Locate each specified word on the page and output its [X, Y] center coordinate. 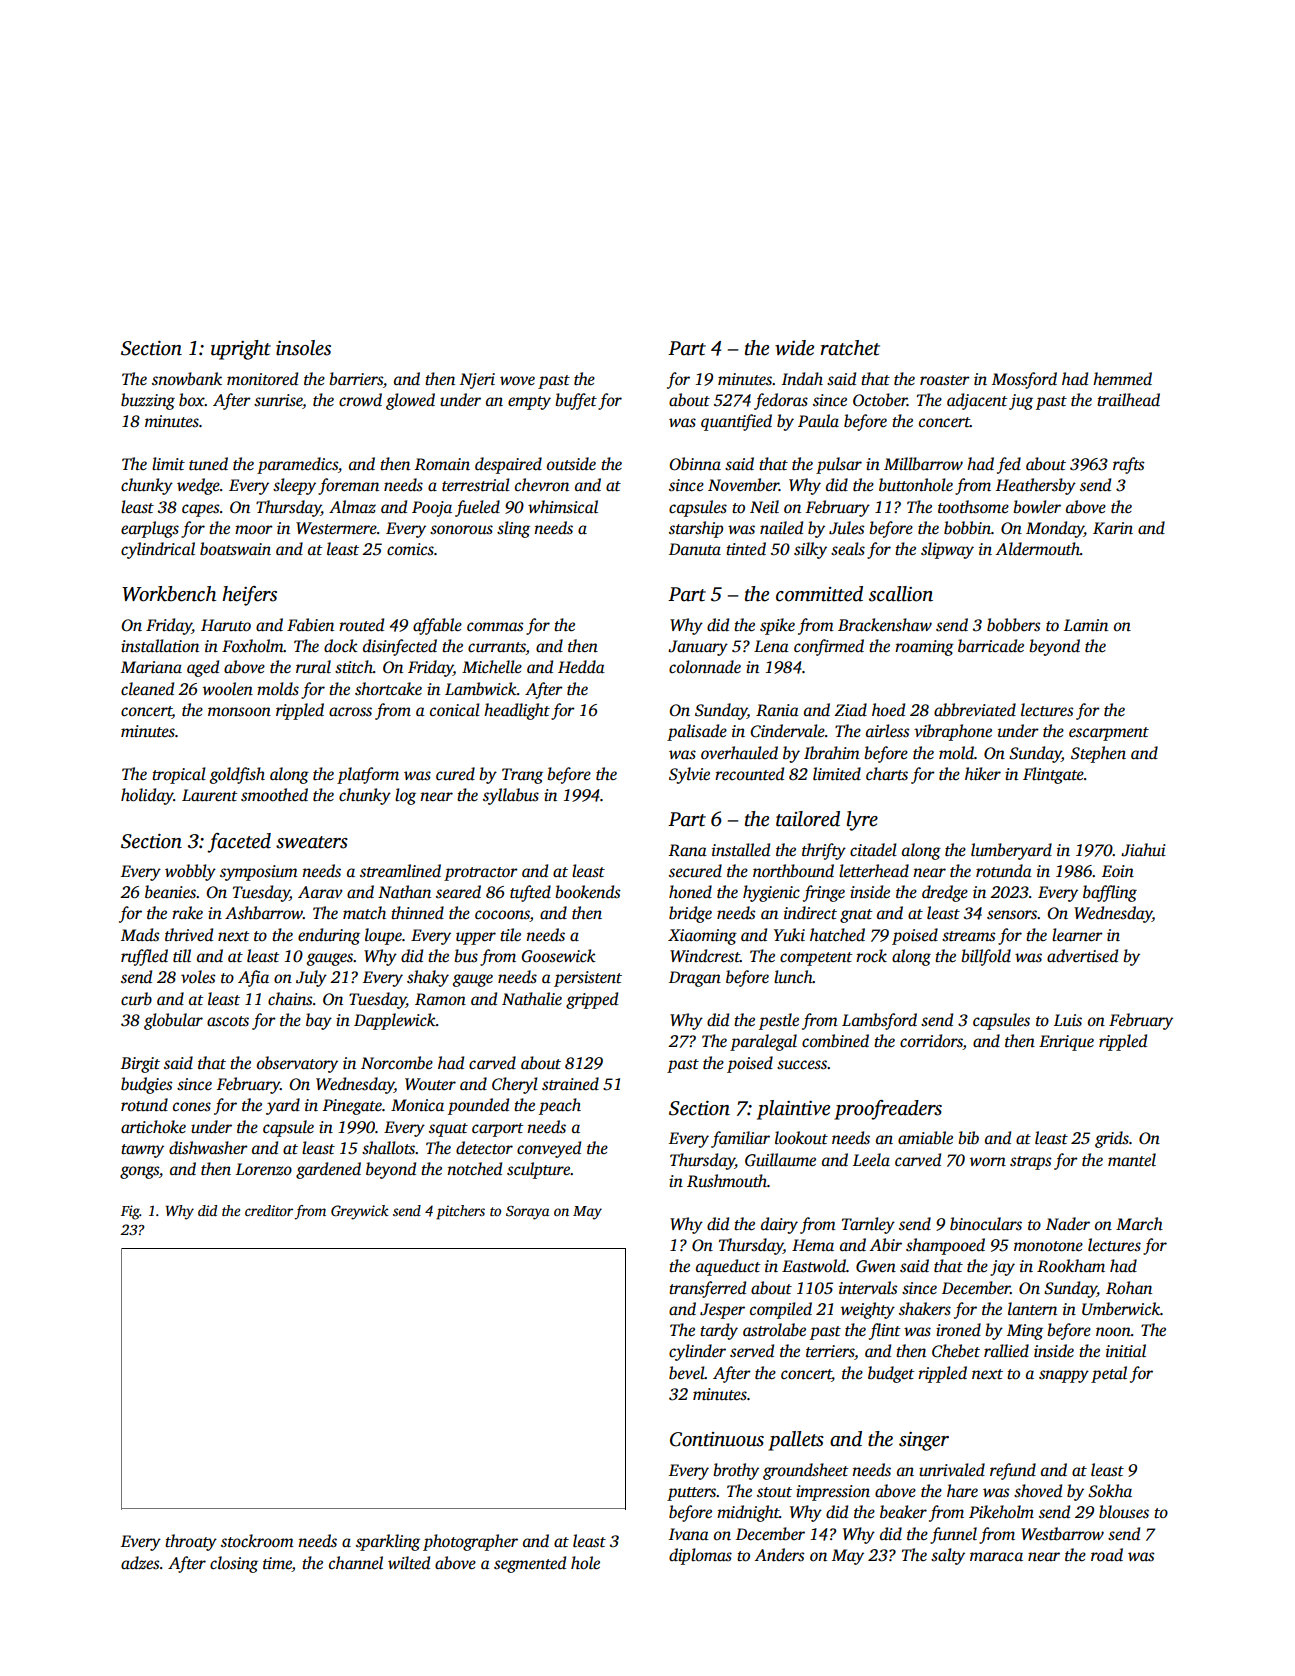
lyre [862, 821]
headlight [517, 711]
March [1139, 1224]
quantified [736, 422]
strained [570, 1084]
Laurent [209, 795]
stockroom [257, 1541]
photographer [470, 1542]
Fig [130, 1212]
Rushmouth [727, 1181]
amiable [925, 1138]
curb [136, 999]
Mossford [1024, 380]
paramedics [297, 465]
